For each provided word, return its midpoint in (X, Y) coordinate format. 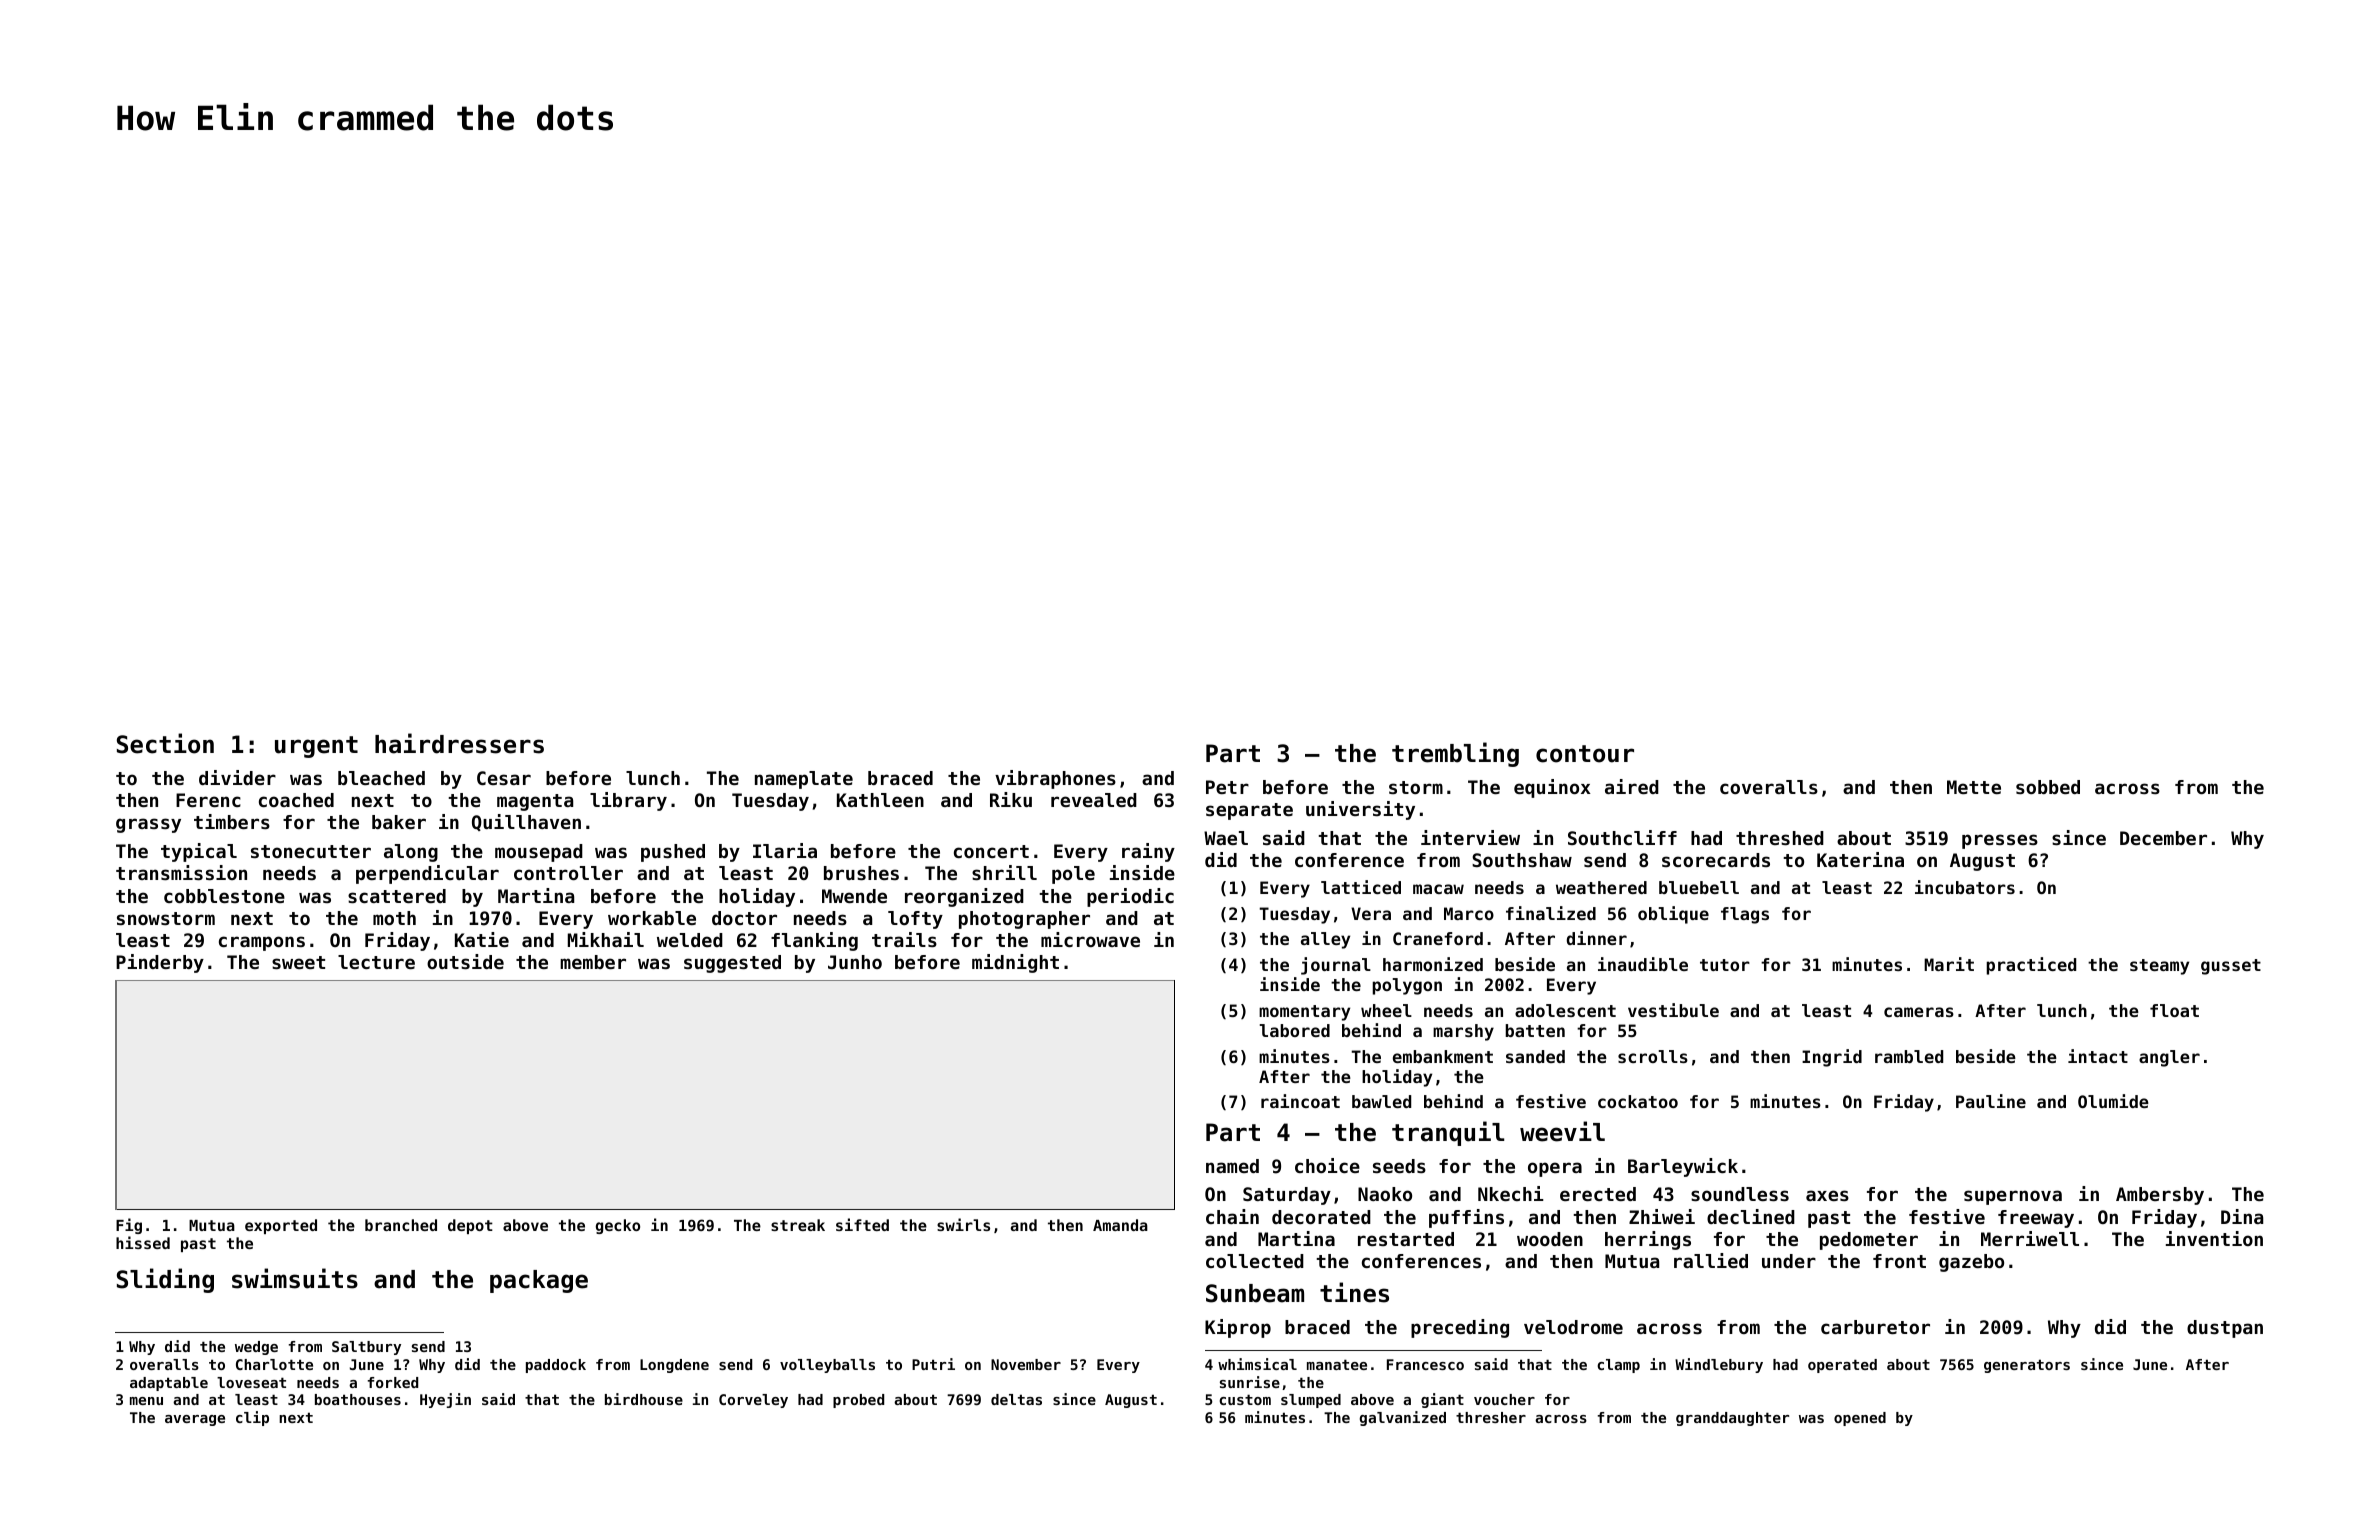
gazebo (1971, 1263)
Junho (855, 962)
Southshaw (1522, 860)
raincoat (1300, 1101)
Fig (129, 1226)
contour (1585, 754)
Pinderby (160, 963)
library (628, 801)
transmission (181, 872)
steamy (2159, 967)
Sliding (165, 1280)
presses (2000, 841)
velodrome (1573, 1327)
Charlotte (274, 1364)
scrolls (1653, 1056)
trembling (1455, 754)
